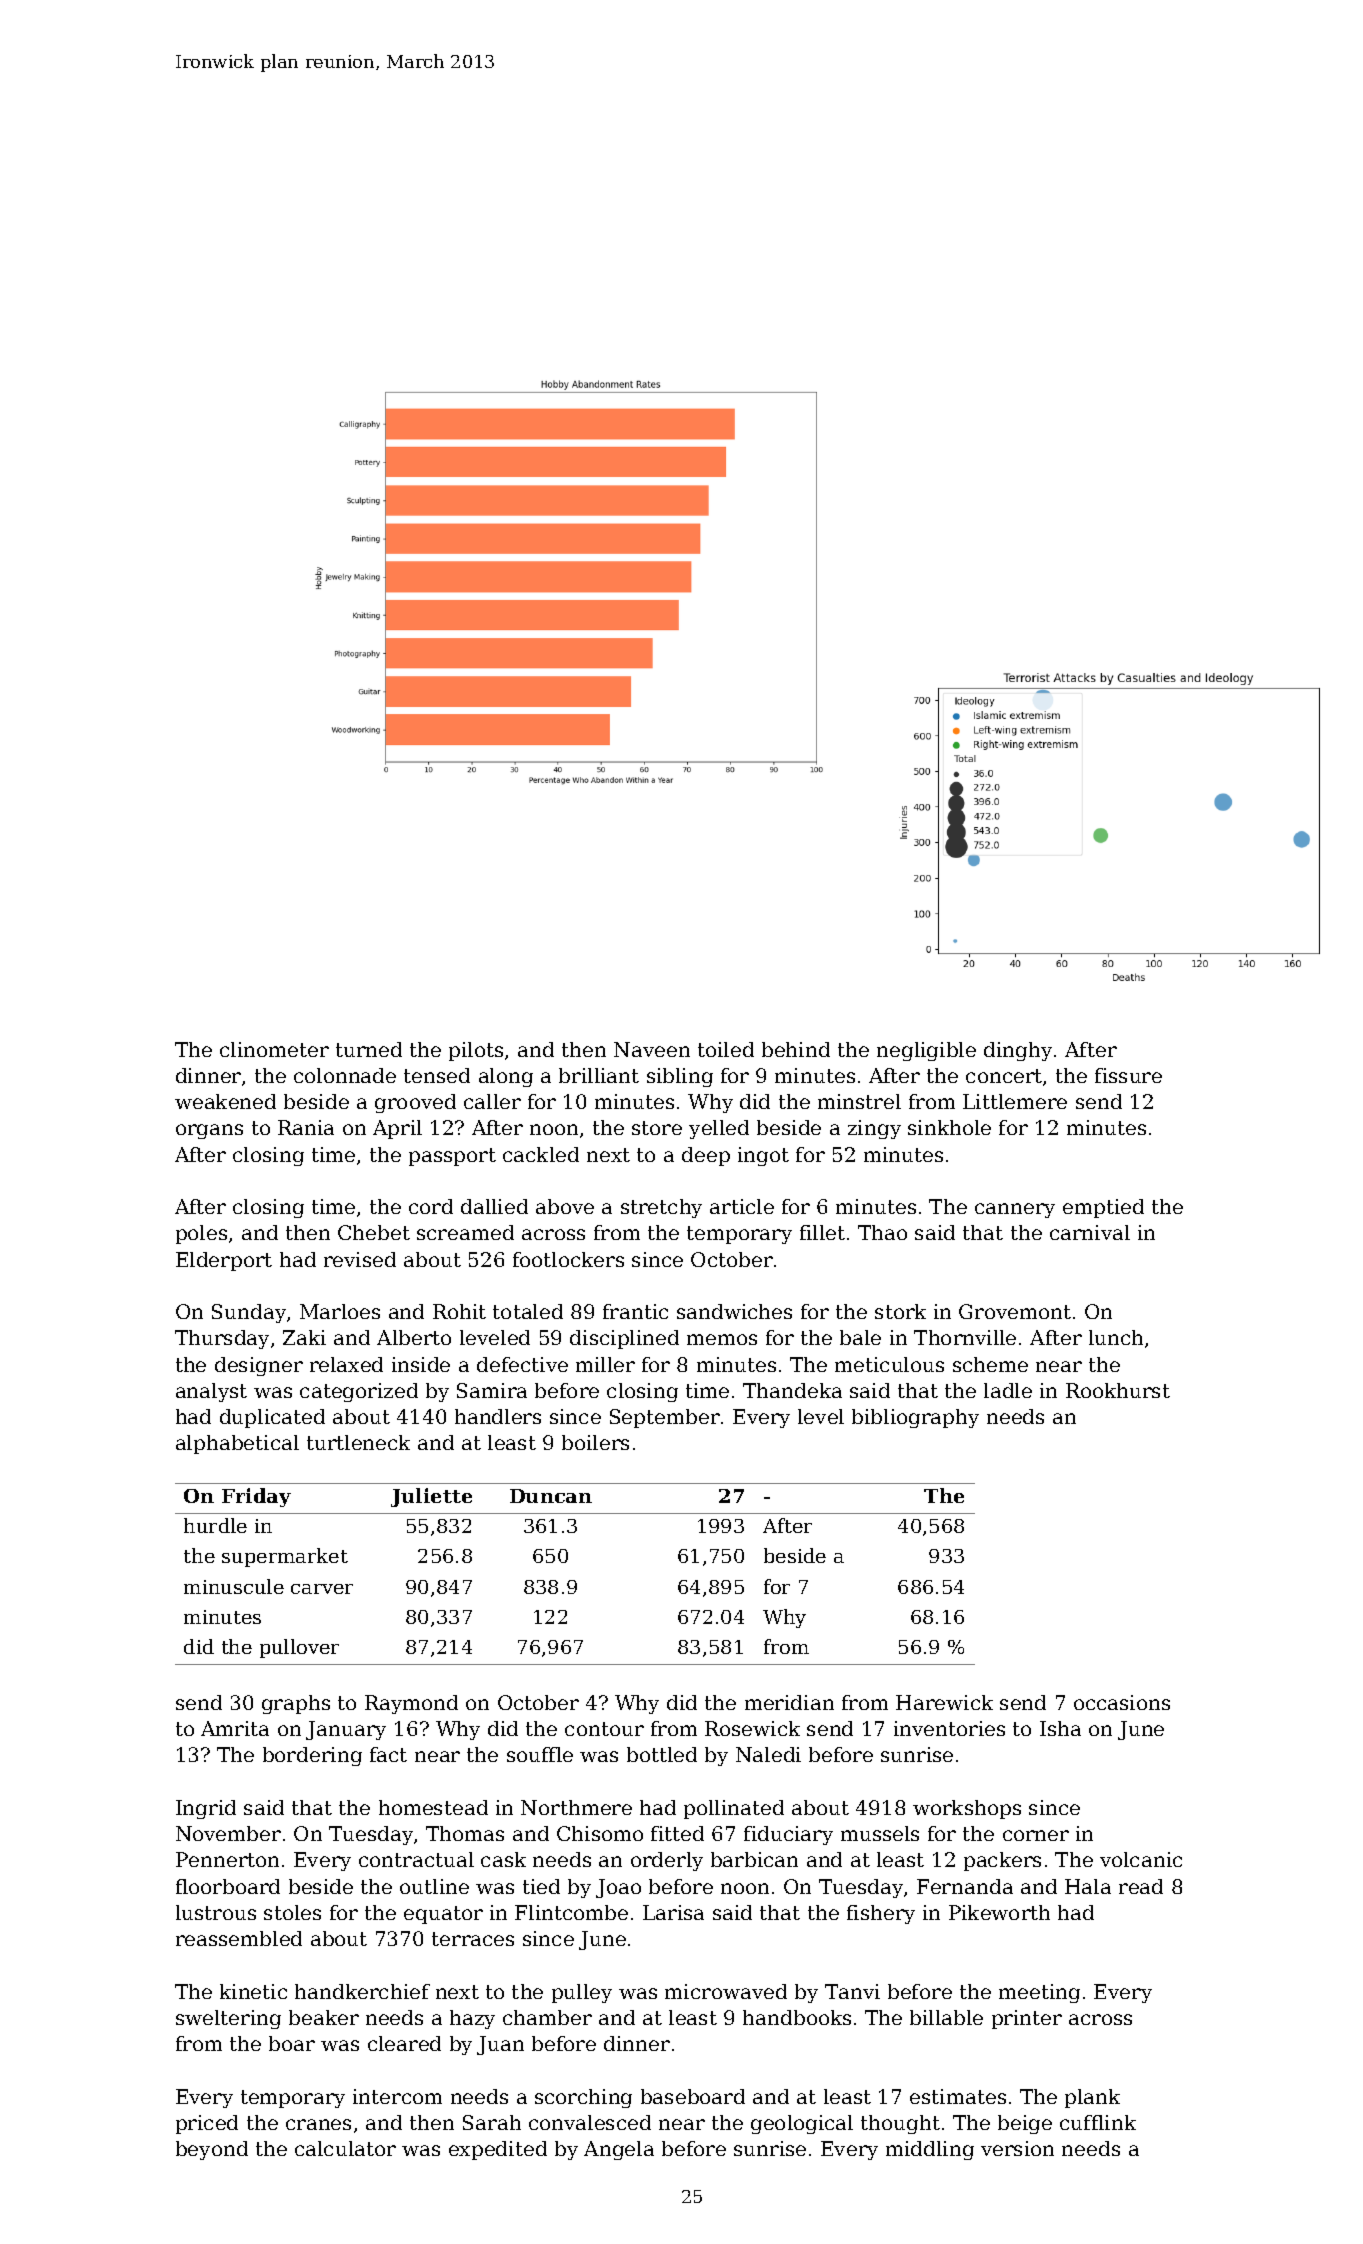 This screenshot has width=1363, height=2244. What do you see at coordinates (792, 1390) in the screenshot?
I see `Thandeka` at bounding box center [792, 1390].
